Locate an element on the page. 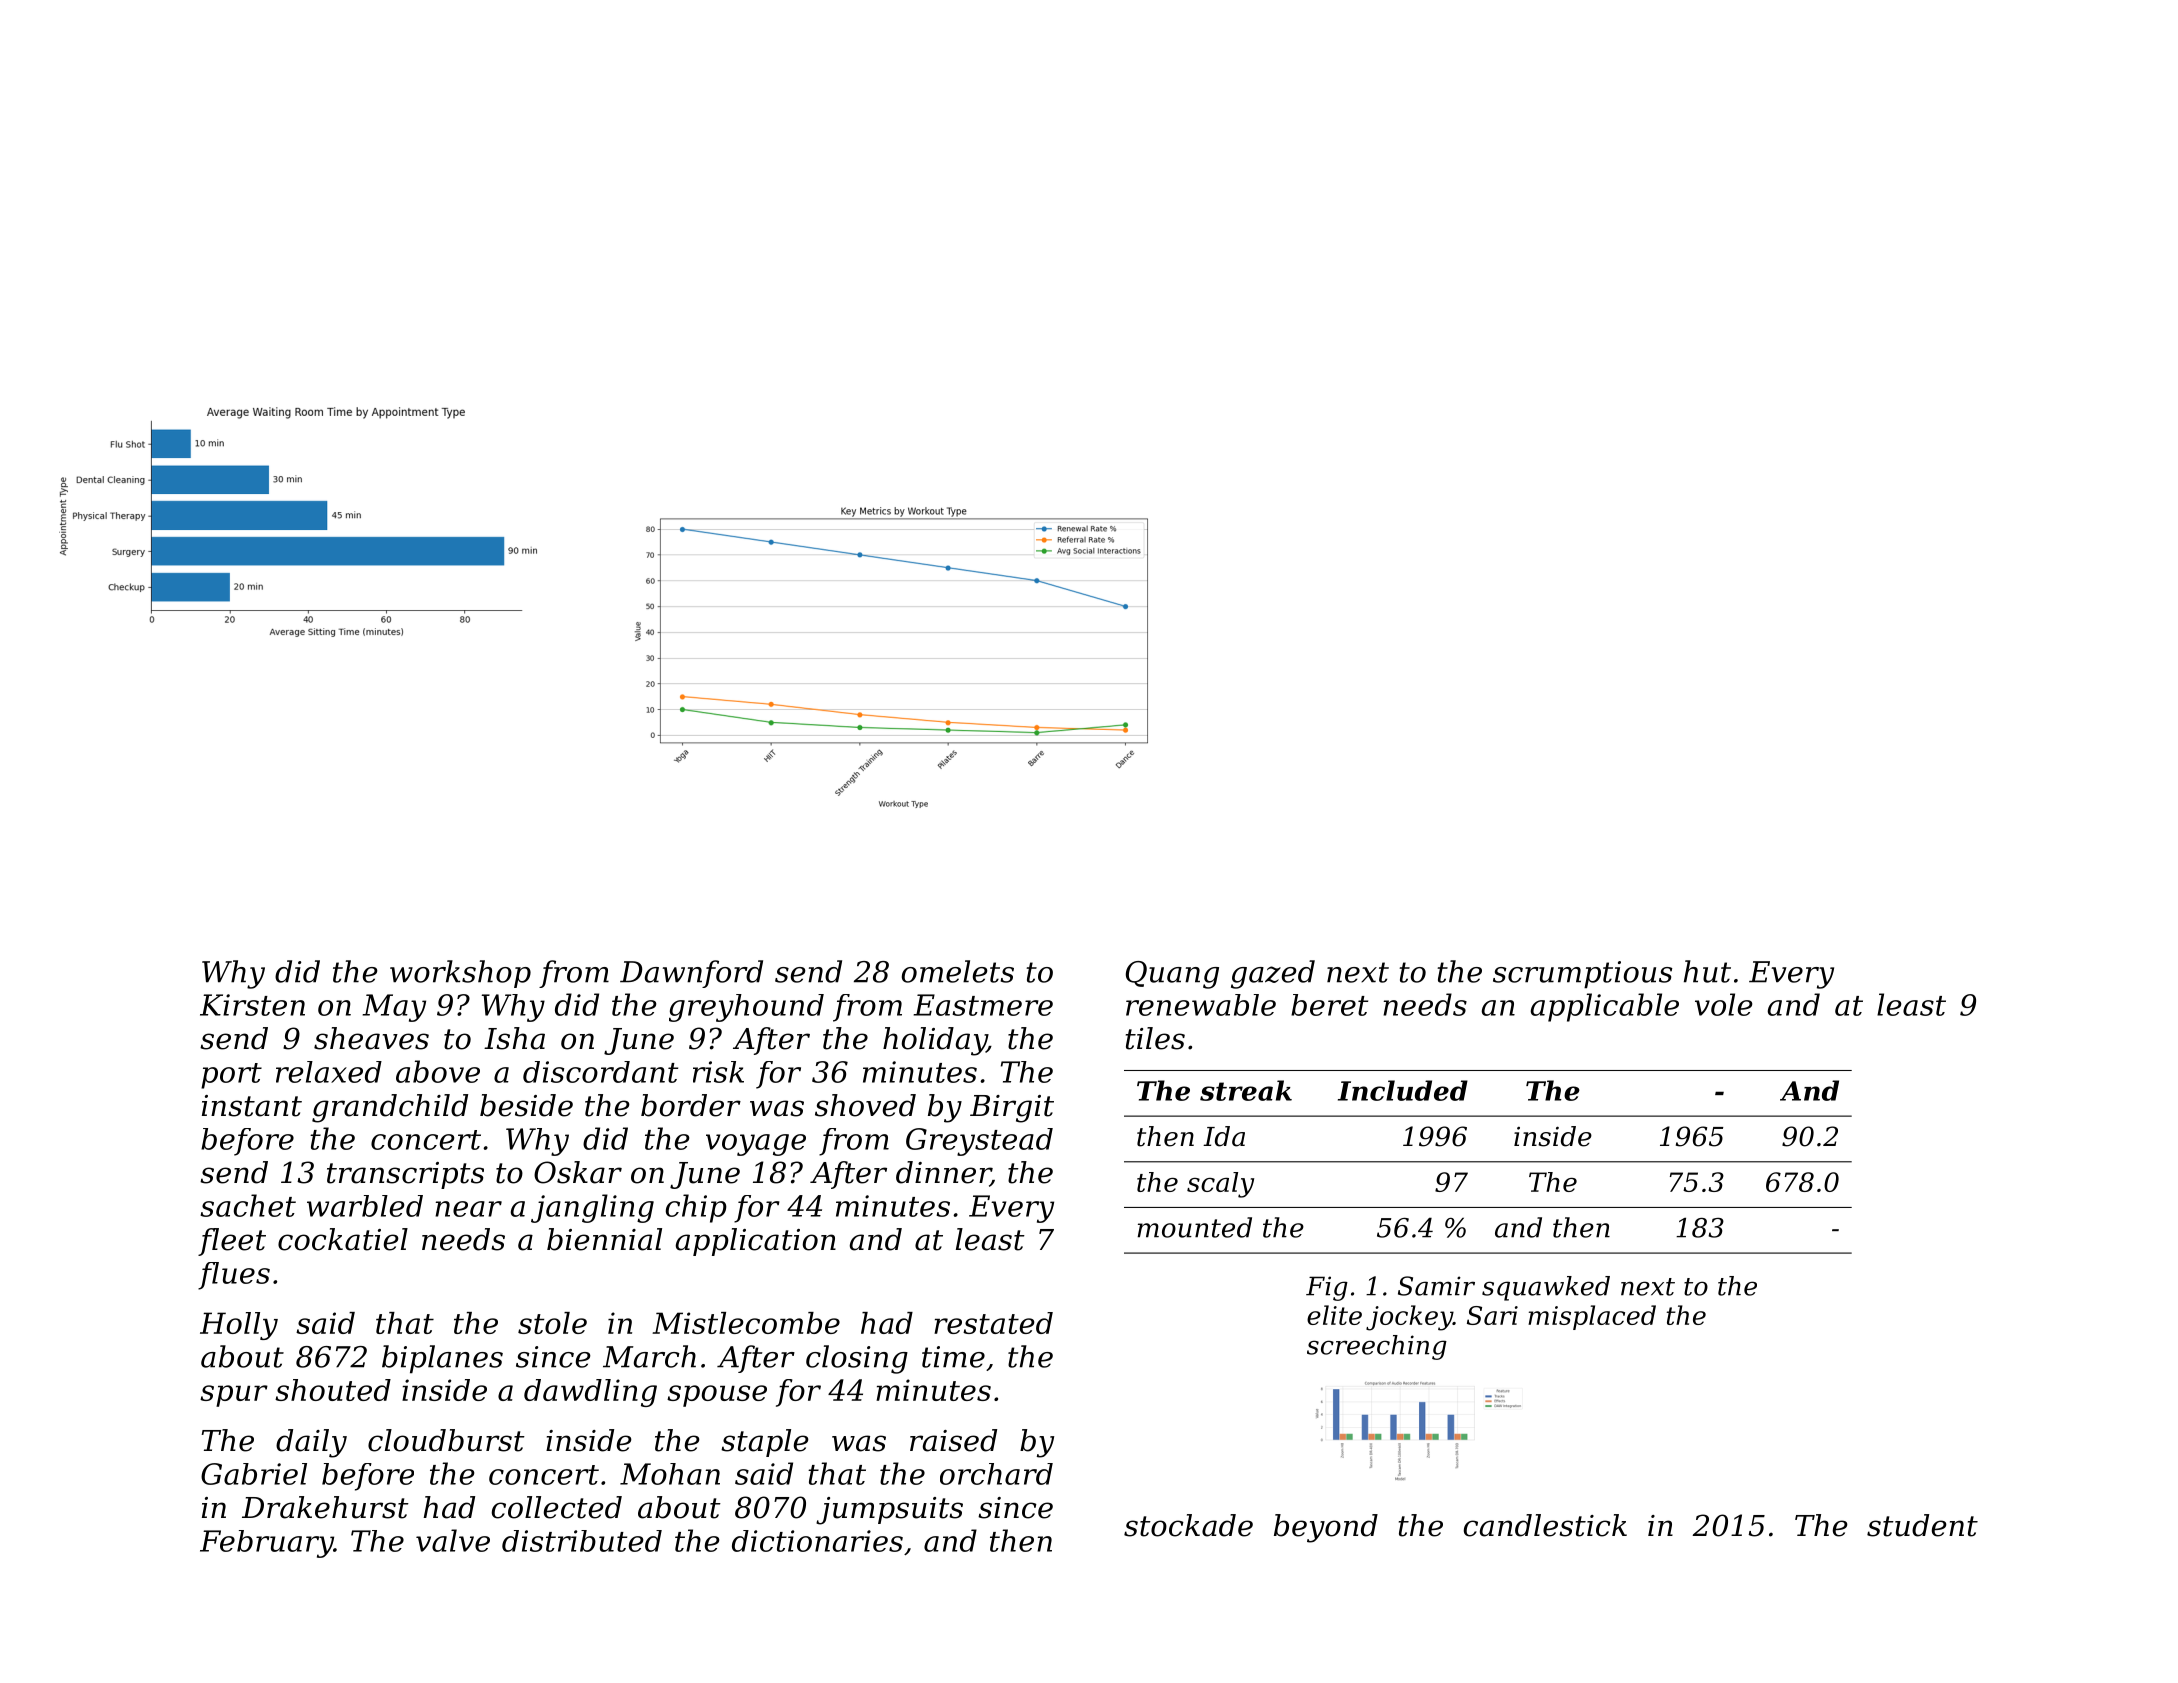 The image size is (2178, 1683). Gabriel is located at coordinates (254, 1474).
